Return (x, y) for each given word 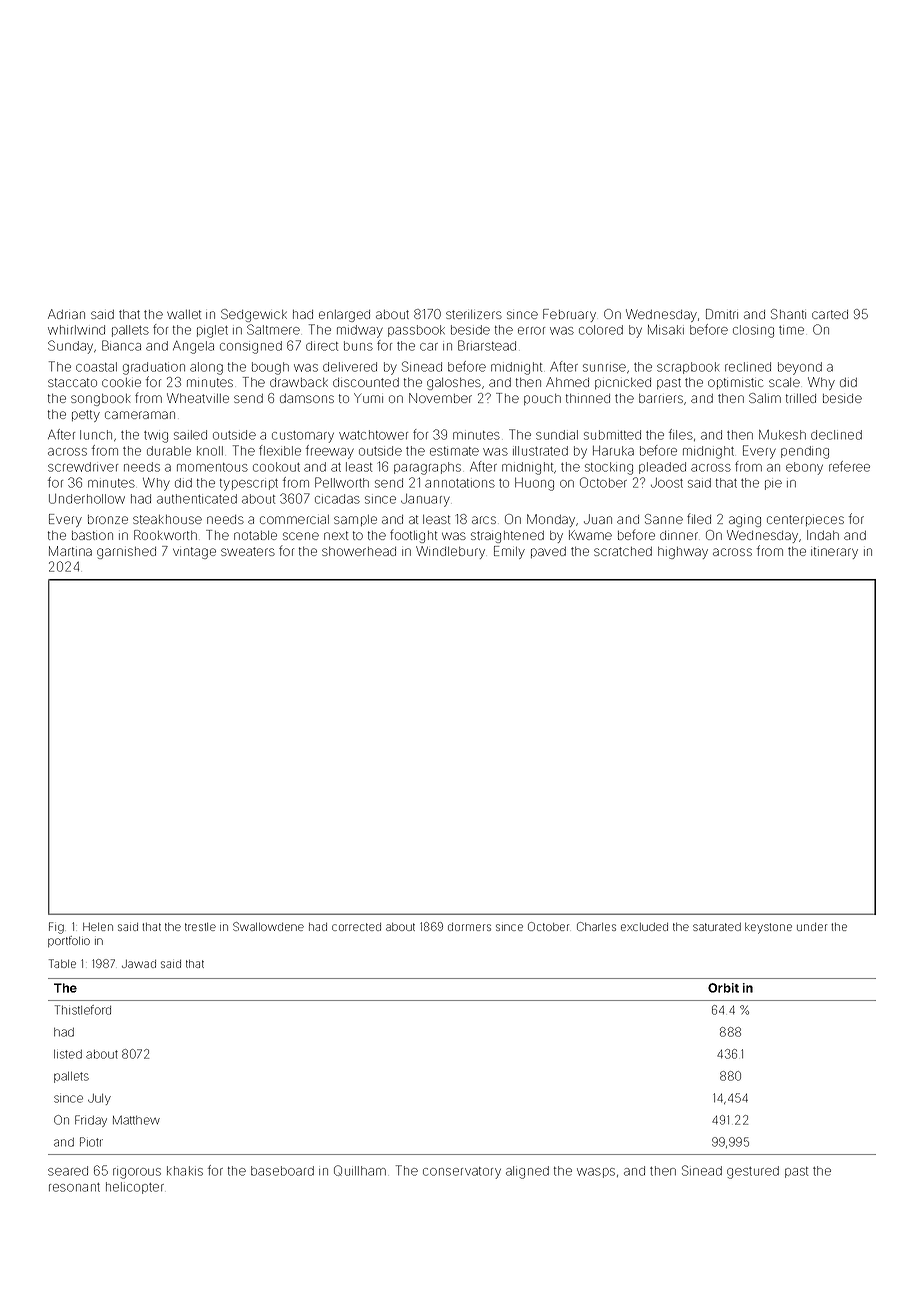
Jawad (139, 964)
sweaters (248, 551)
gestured (753, 1172)
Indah (823, 535)
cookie (121, 382)
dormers (469, 927)
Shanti (788, 314)
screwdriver (83, 467)
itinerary (834, 553)
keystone (768, 928)
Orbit (723, 988)
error (531, 331)
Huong (534, 484)
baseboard (282, 1171)
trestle (200, 927)
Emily (509, 552)
